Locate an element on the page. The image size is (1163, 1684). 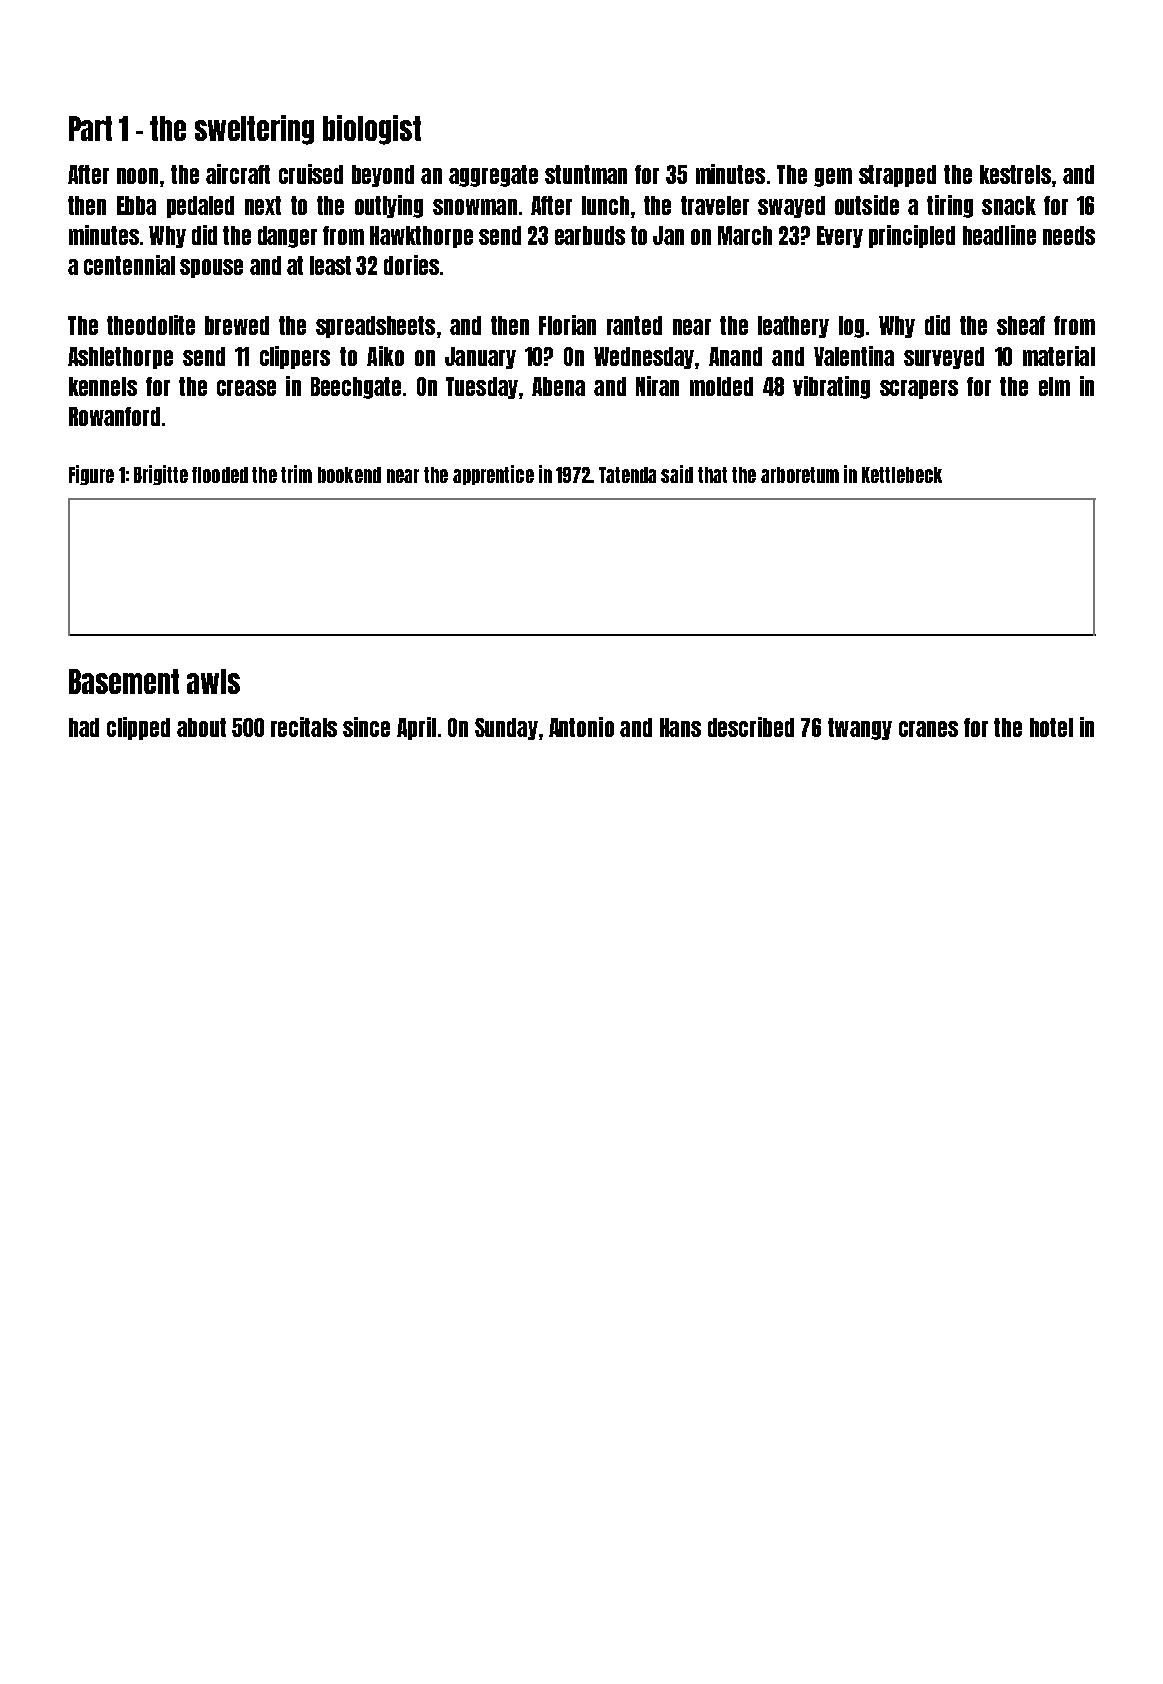
spreadsheets is located at coordinates (375, 327).
